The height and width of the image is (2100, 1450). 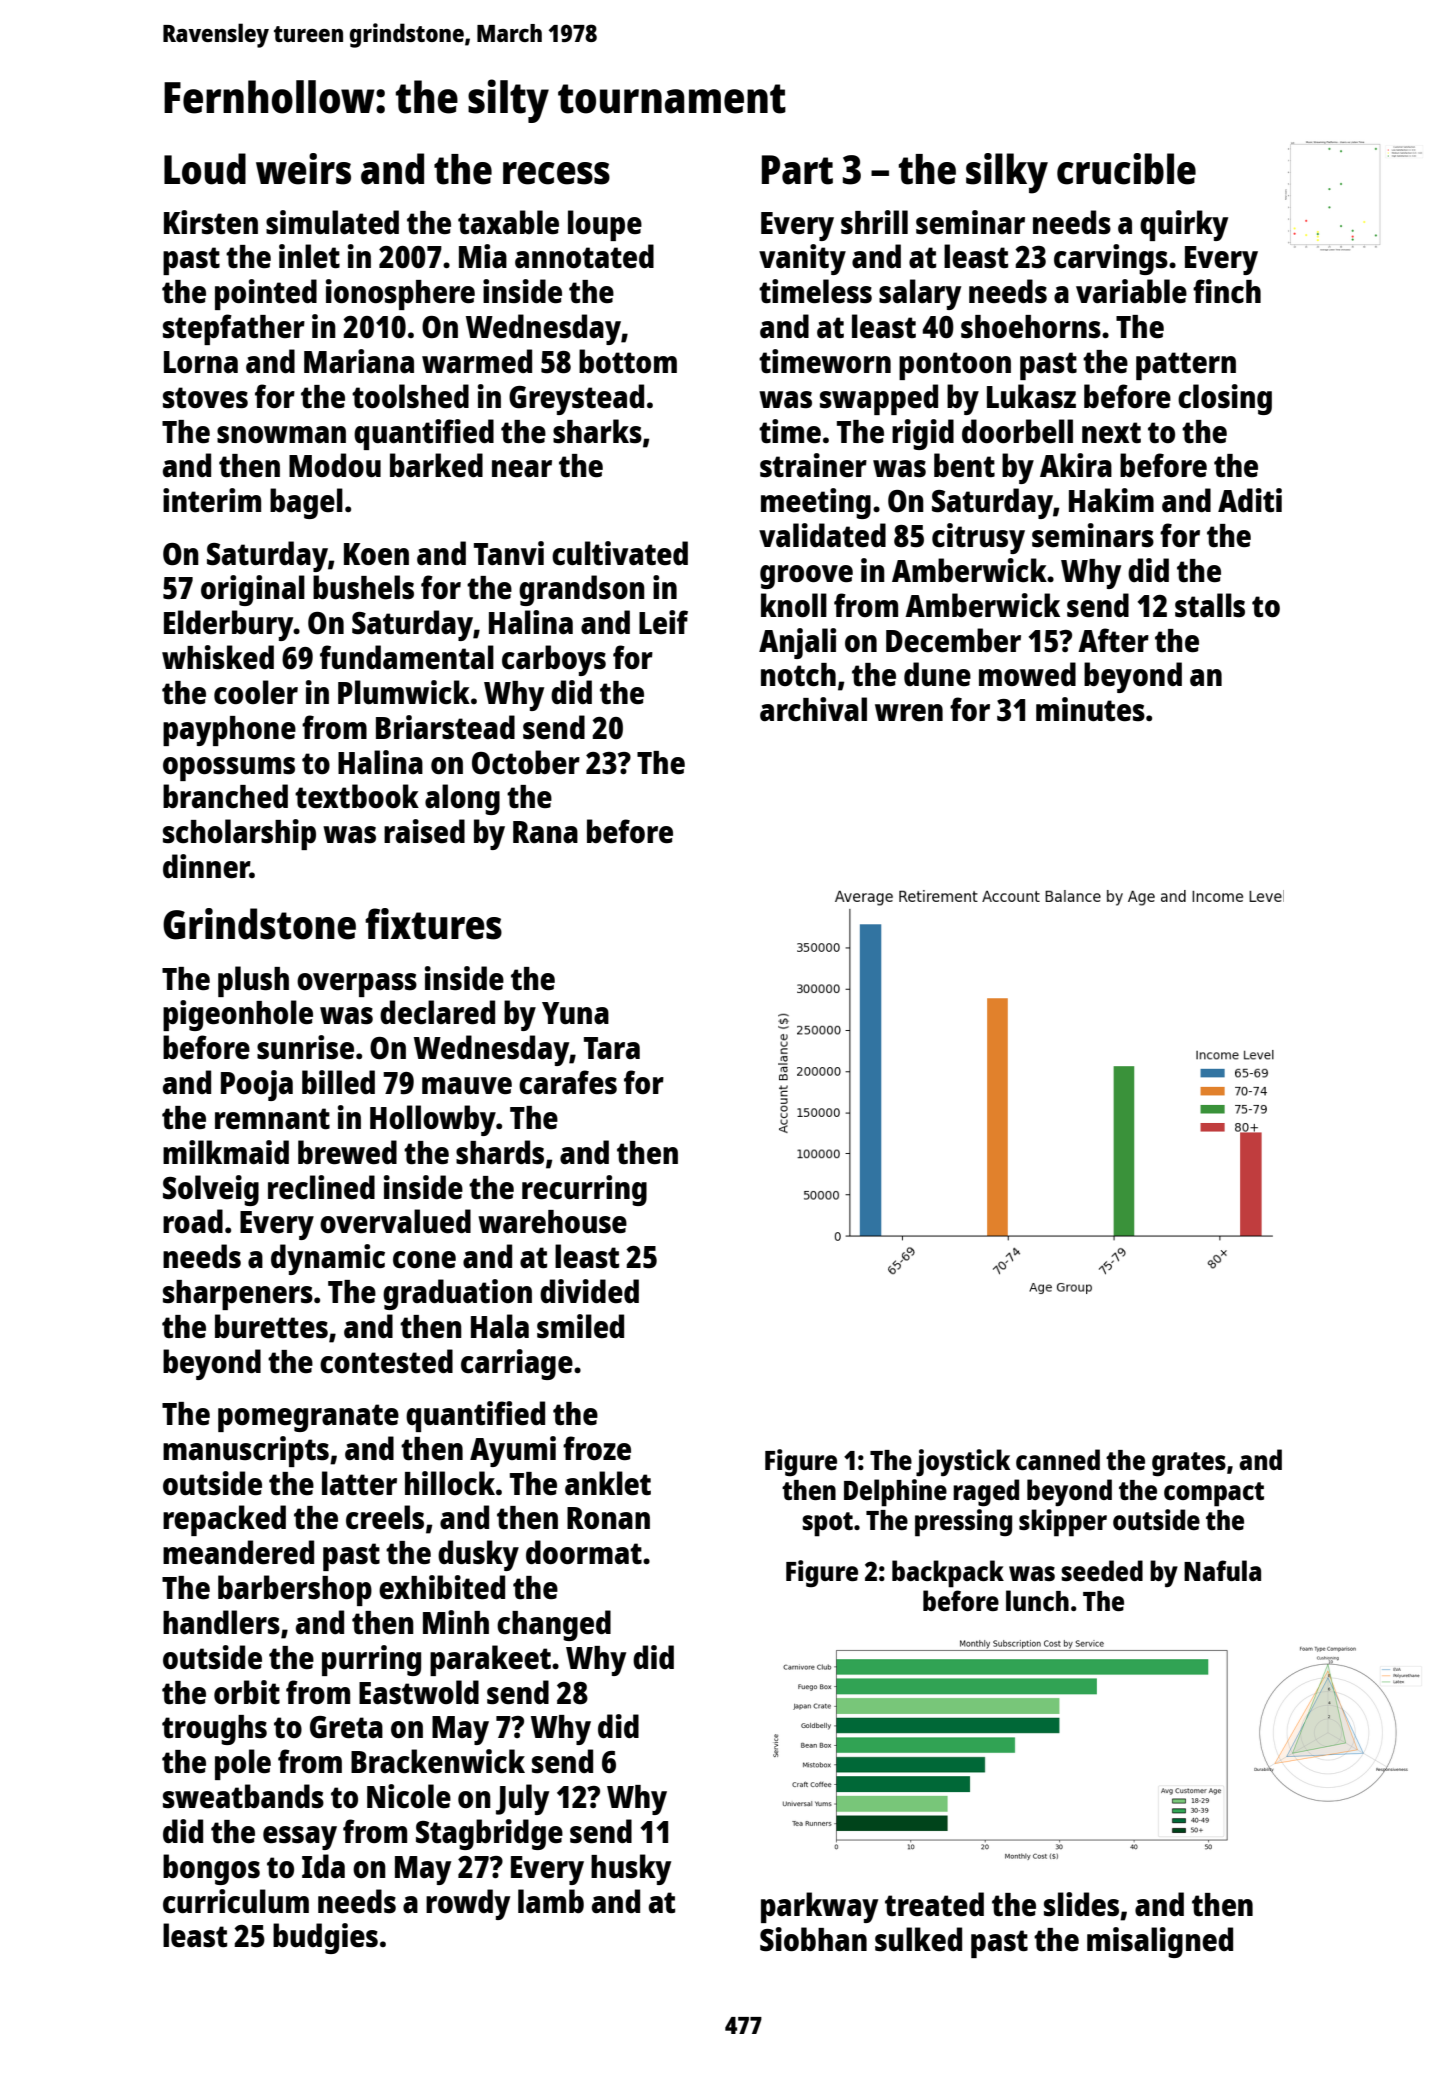 What do you see at coordinates (386, 1361) in the image?
I see `contested` at bounding box center [386, 1361].
